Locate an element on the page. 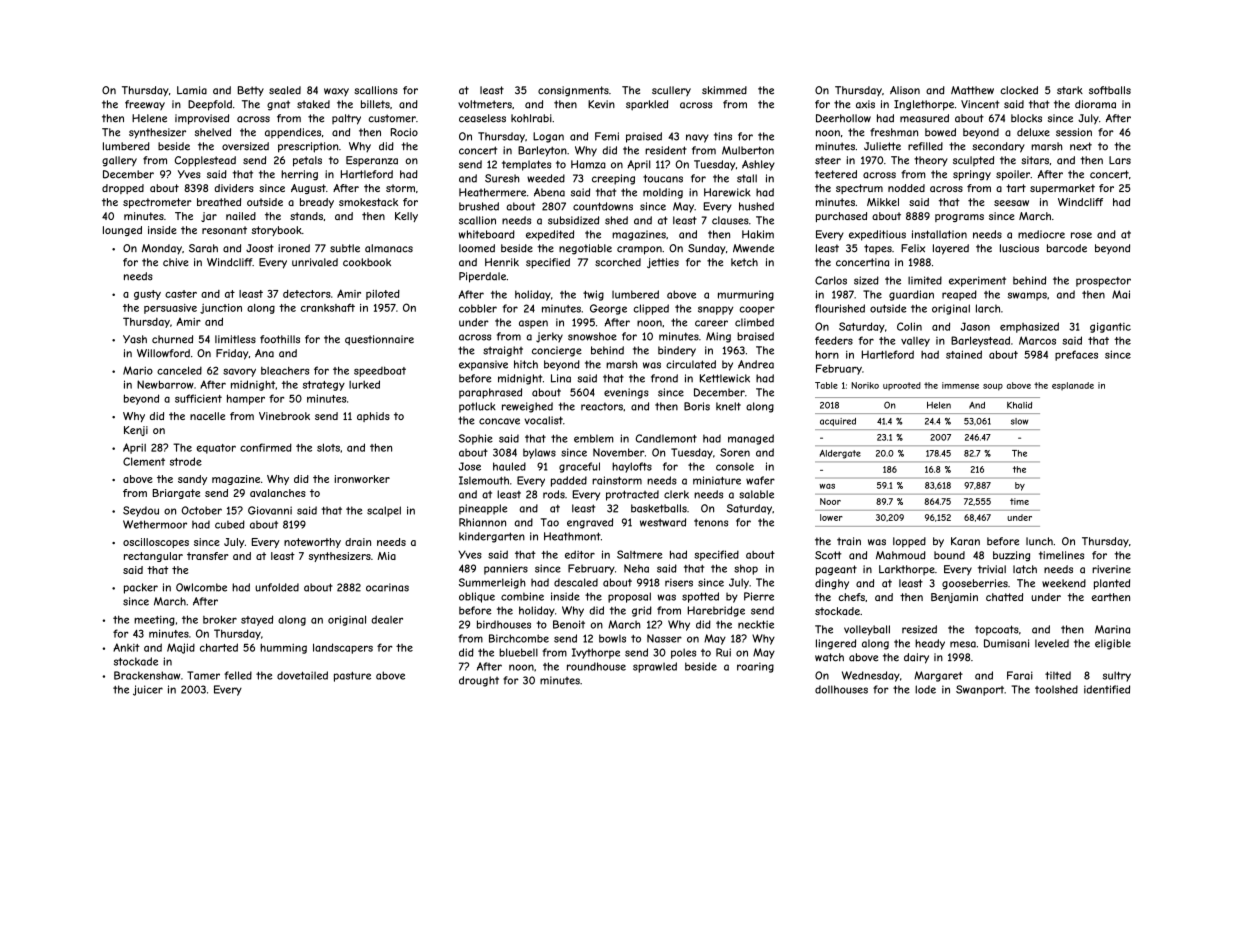  Kevin is located at coordinates (601, 104).
